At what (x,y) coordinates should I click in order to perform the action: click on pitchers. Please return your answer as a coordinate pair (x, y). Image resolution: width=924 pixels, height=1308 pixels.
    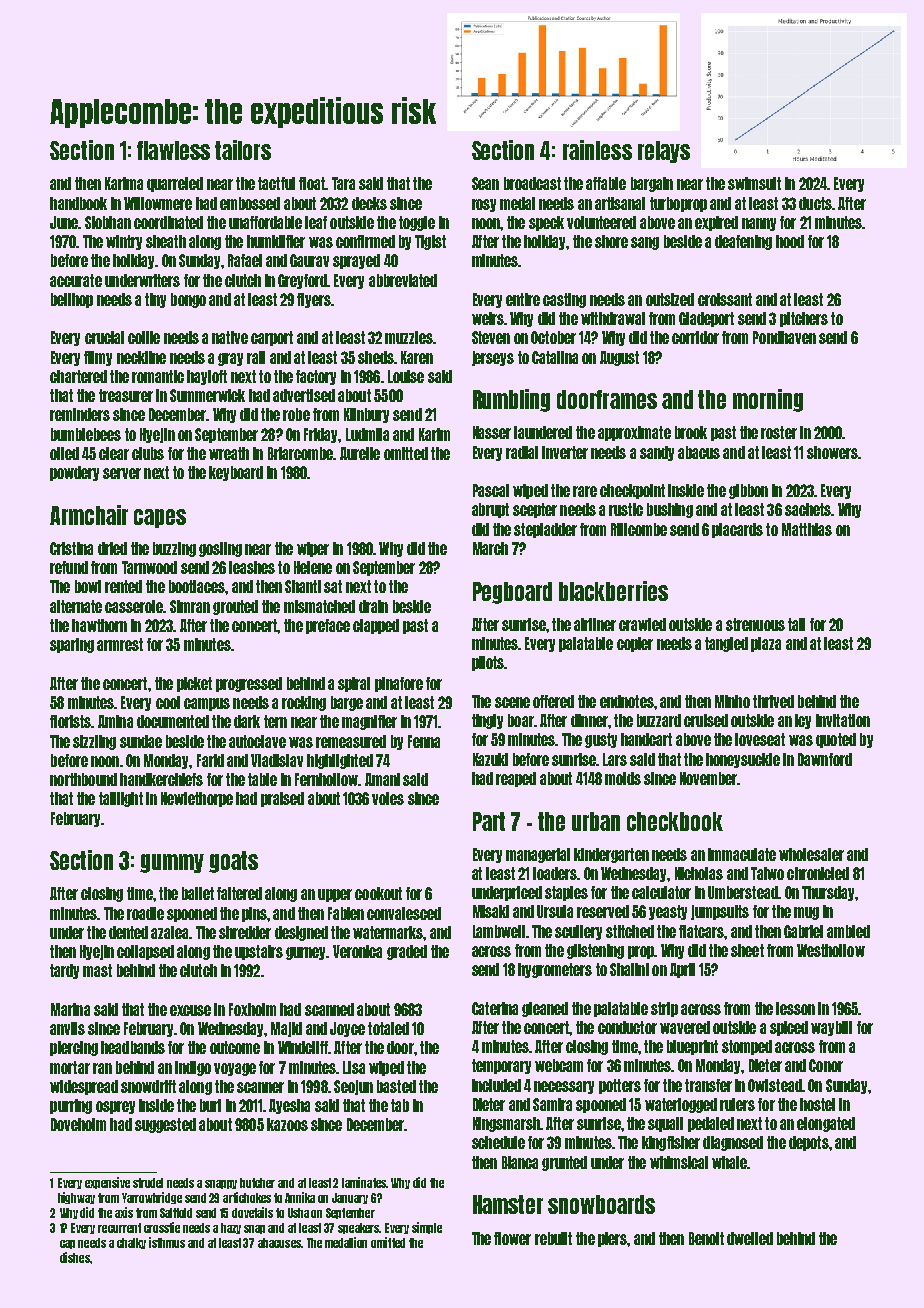
    Looking at the image, I should click on (804, 319).
